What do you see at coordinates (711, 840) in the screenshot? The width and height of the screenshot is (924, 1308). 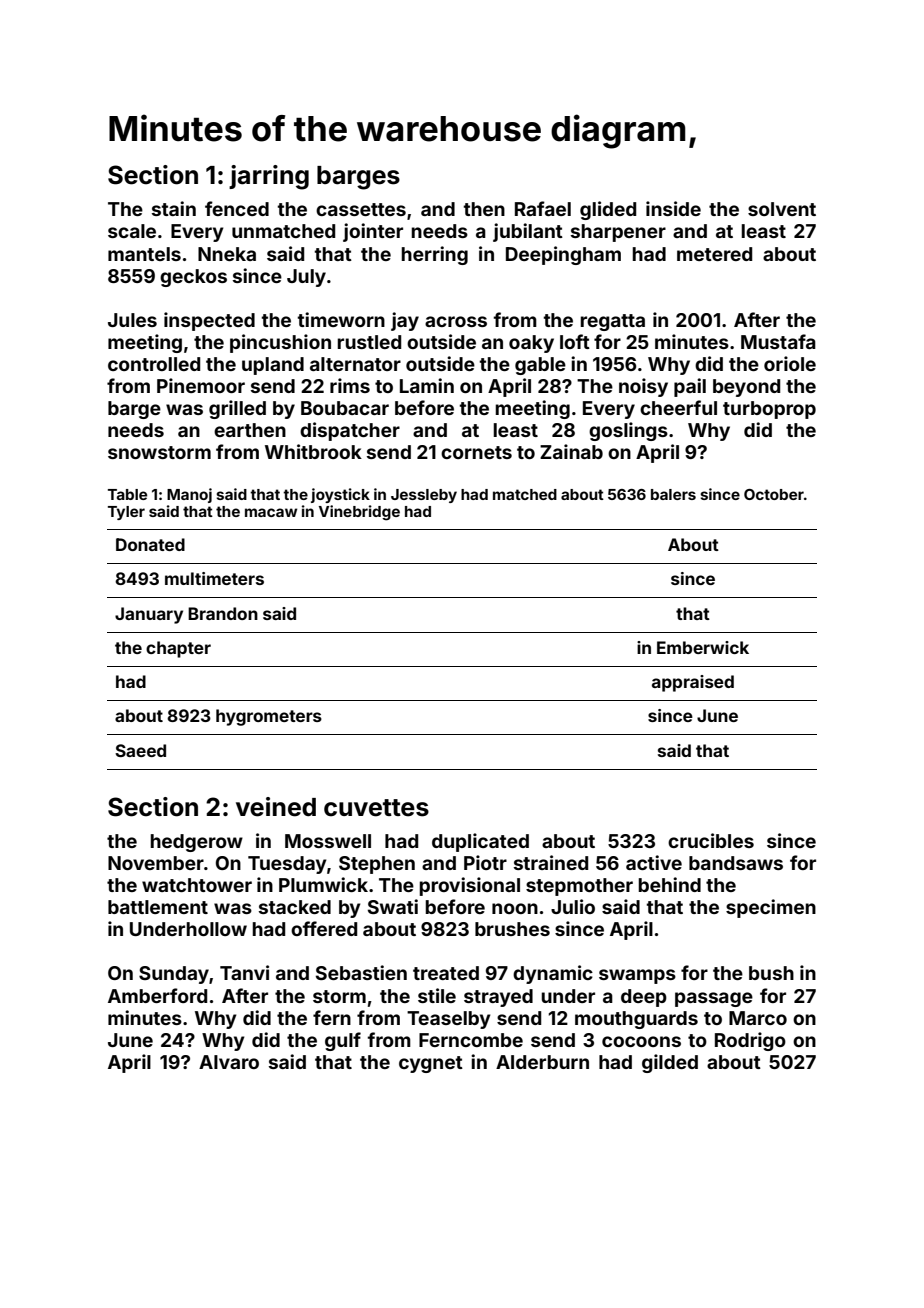 I see `crucibles` at bounding box center [711, 840].
